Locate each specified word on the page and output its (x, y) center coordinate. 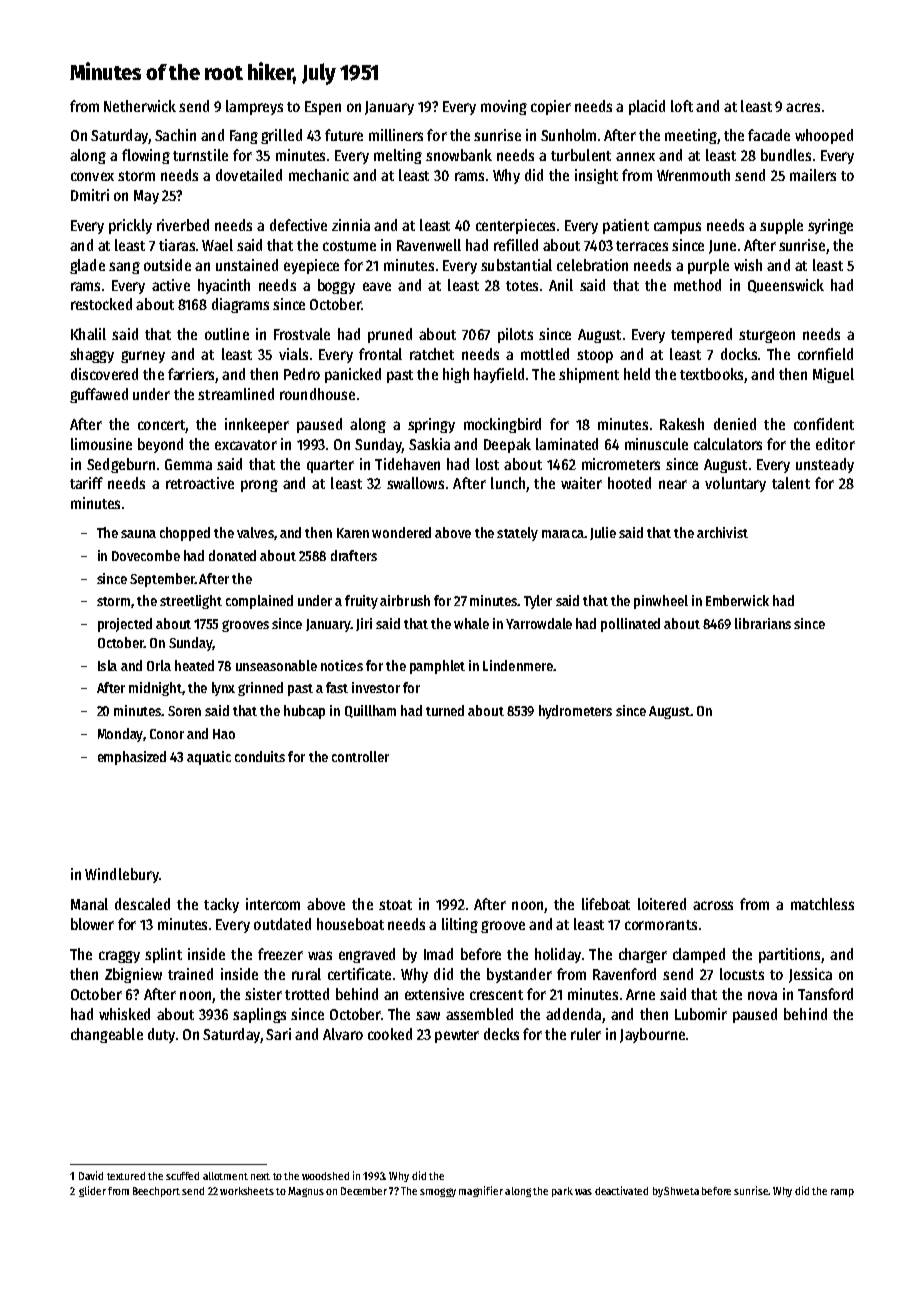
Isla (107, 665)
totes (522, 286)
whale (471, 623)
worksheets (247, 1191)
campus (677, 228)
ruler (586, 1034)
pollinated (630, 625)
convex (92, 176)
